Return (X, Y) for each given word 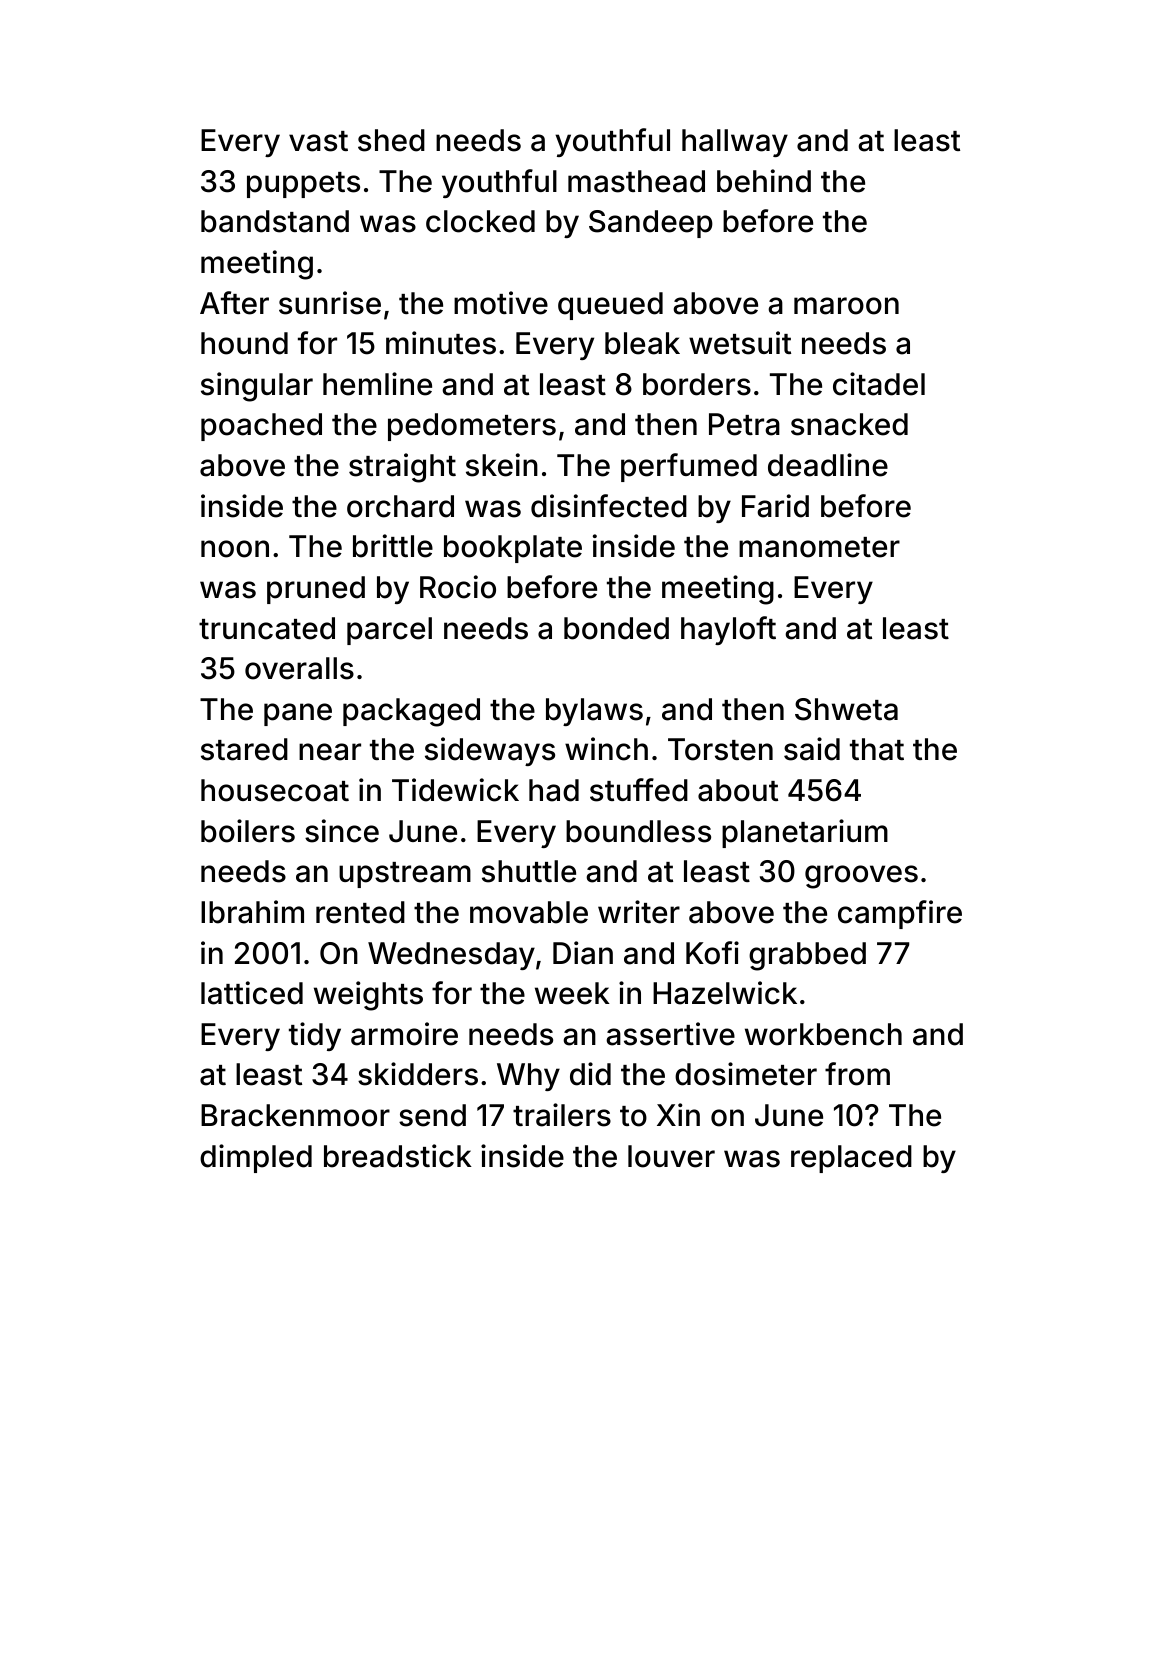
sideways (490, 751)
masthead (636, 181)
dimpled (256, 1158)
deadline (828, 465)
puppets (303, 185)
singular (257, 387)
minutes (441, 343)
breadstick (398, 1156)
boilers (248, 831)
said (812, 749)
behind (764, 181)
